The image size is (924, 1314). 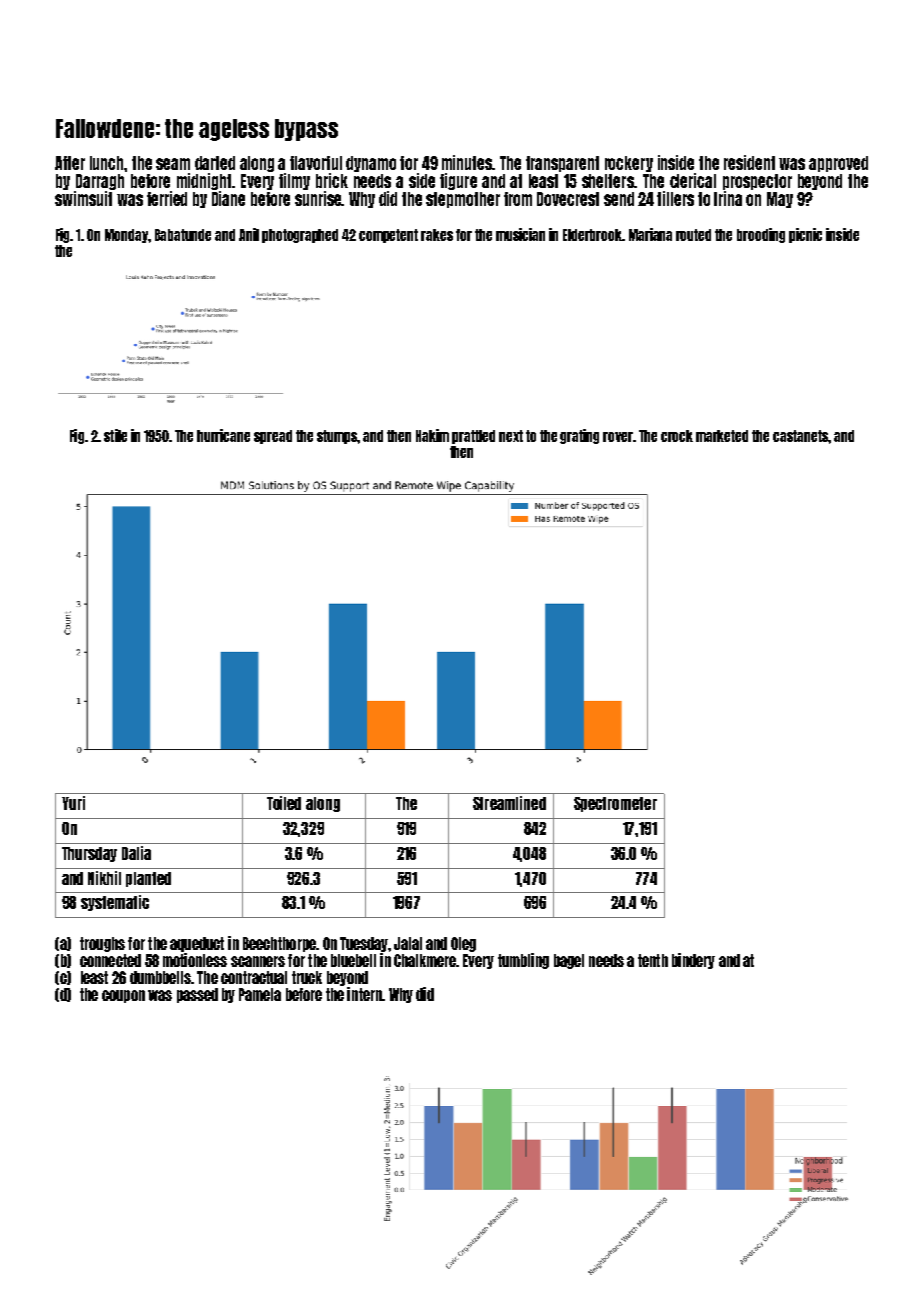 What do you see at coordinates (463, 944) in the image?
I see `Oleg` at bounding box center [463, 944].
